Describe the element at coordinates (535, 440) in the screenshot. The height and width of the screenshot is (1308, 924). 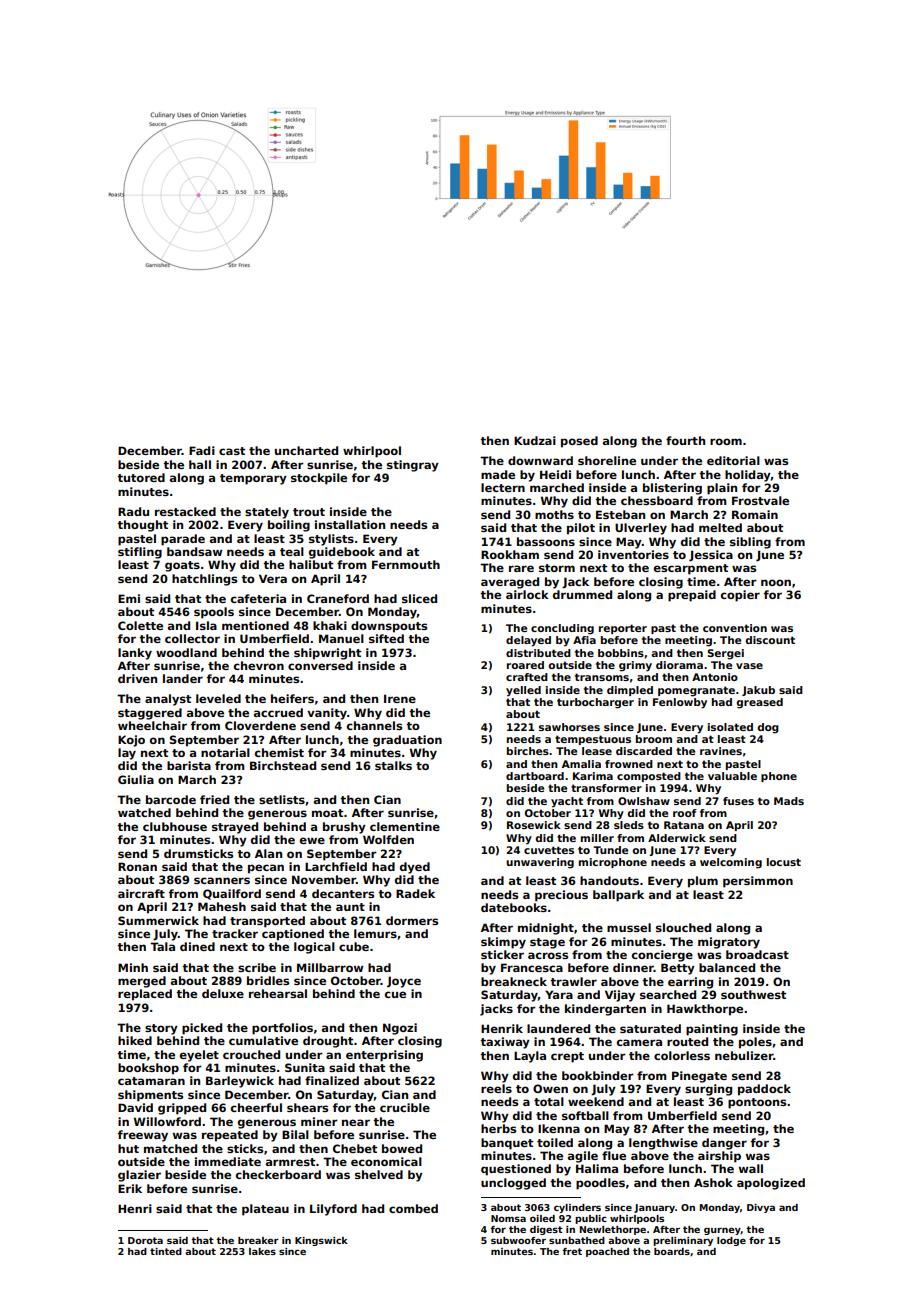
I see `Kudzai` at that location.
